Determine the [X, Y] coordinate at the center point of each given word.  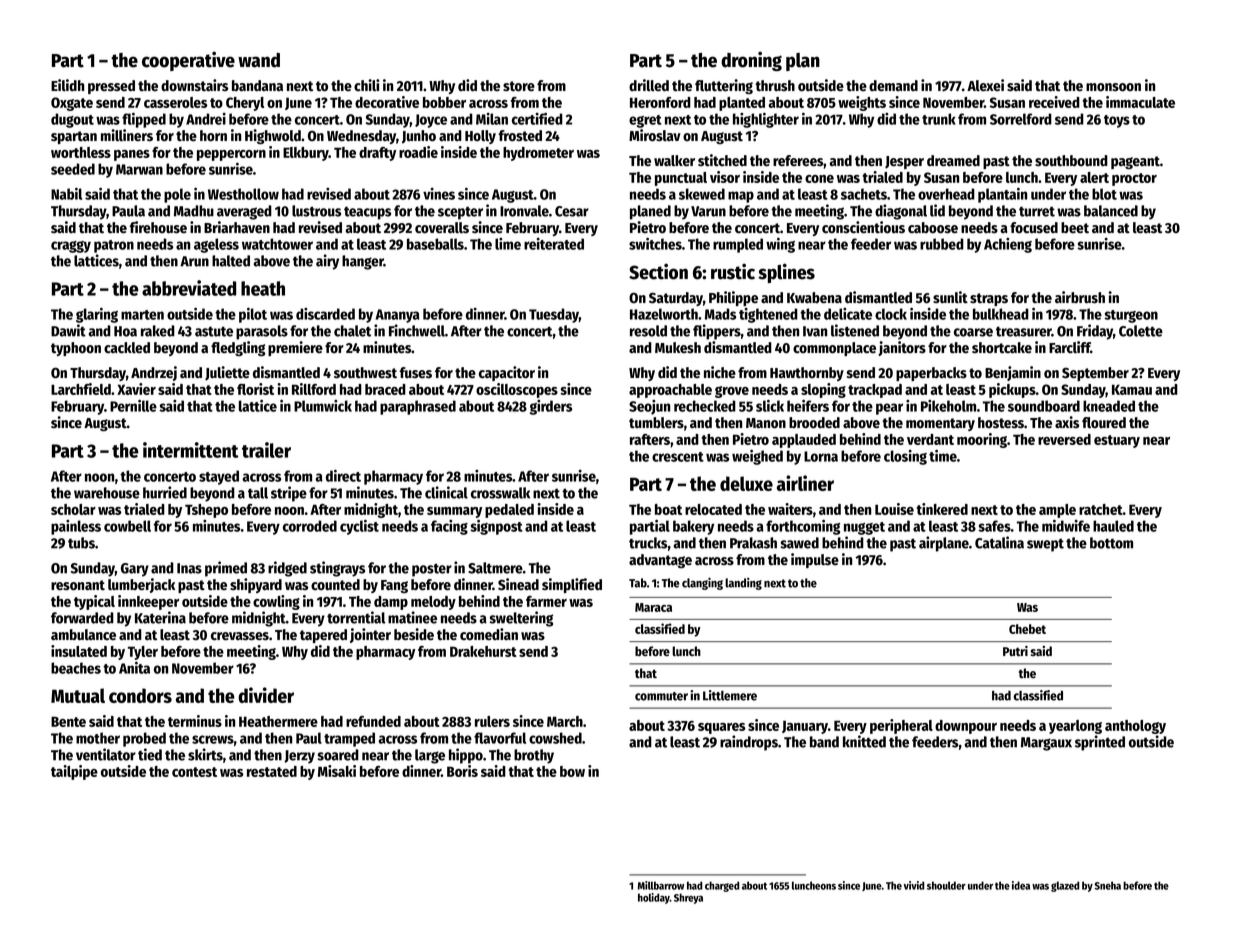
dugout [72, 120]
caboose [933, 228]
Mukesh [678, 347]
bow [572, 771]
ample [1057, 511]
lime [508, 244]
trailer [266, 450]
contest [194, 772]
